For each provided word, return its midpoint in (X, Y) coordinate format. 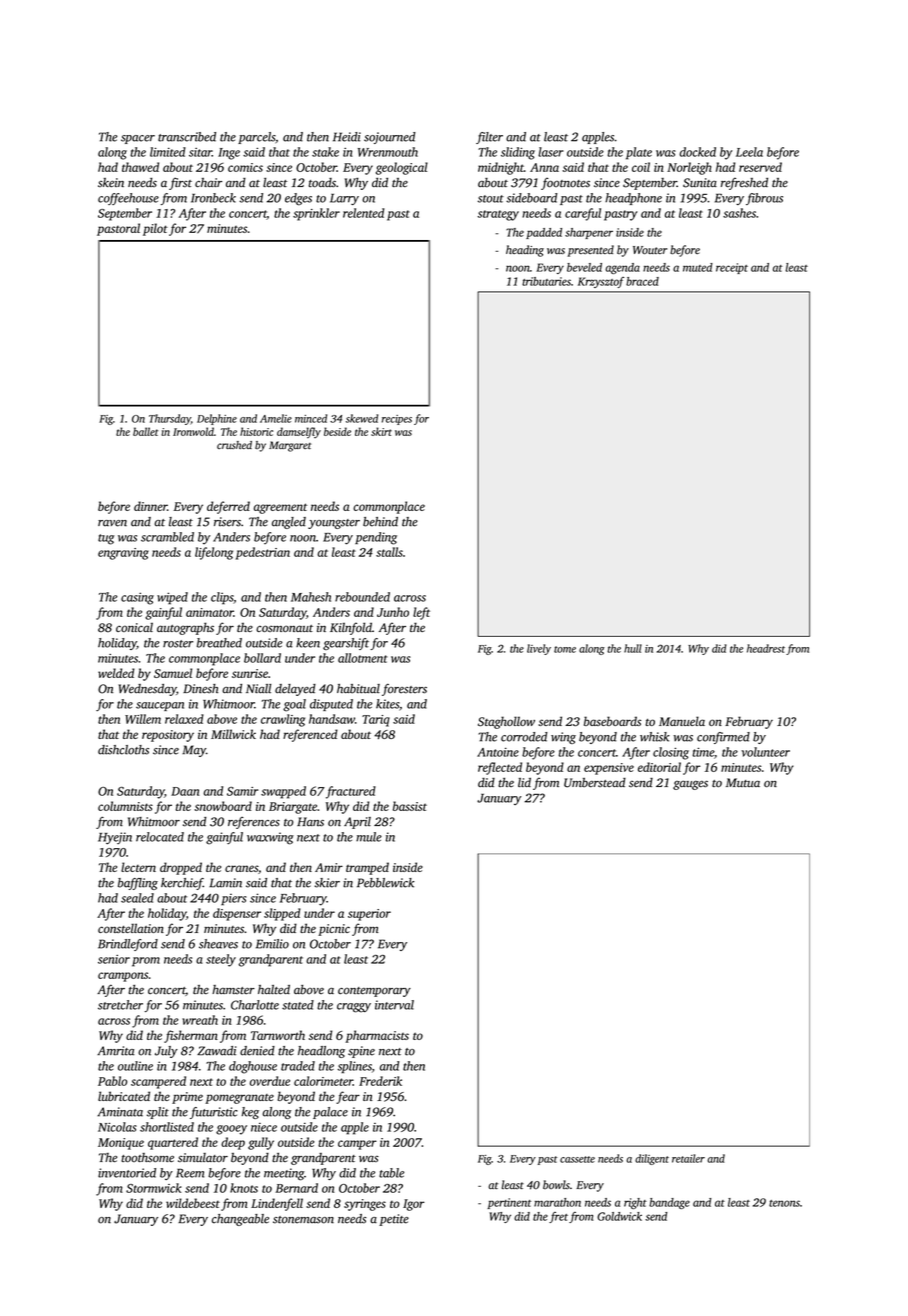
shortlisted (167, 1127)
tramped (367, 868)
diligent (652, 1159)
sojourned (390, 138)
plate (639, 153)
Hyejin (115, 838)
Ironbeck (213, 198)
